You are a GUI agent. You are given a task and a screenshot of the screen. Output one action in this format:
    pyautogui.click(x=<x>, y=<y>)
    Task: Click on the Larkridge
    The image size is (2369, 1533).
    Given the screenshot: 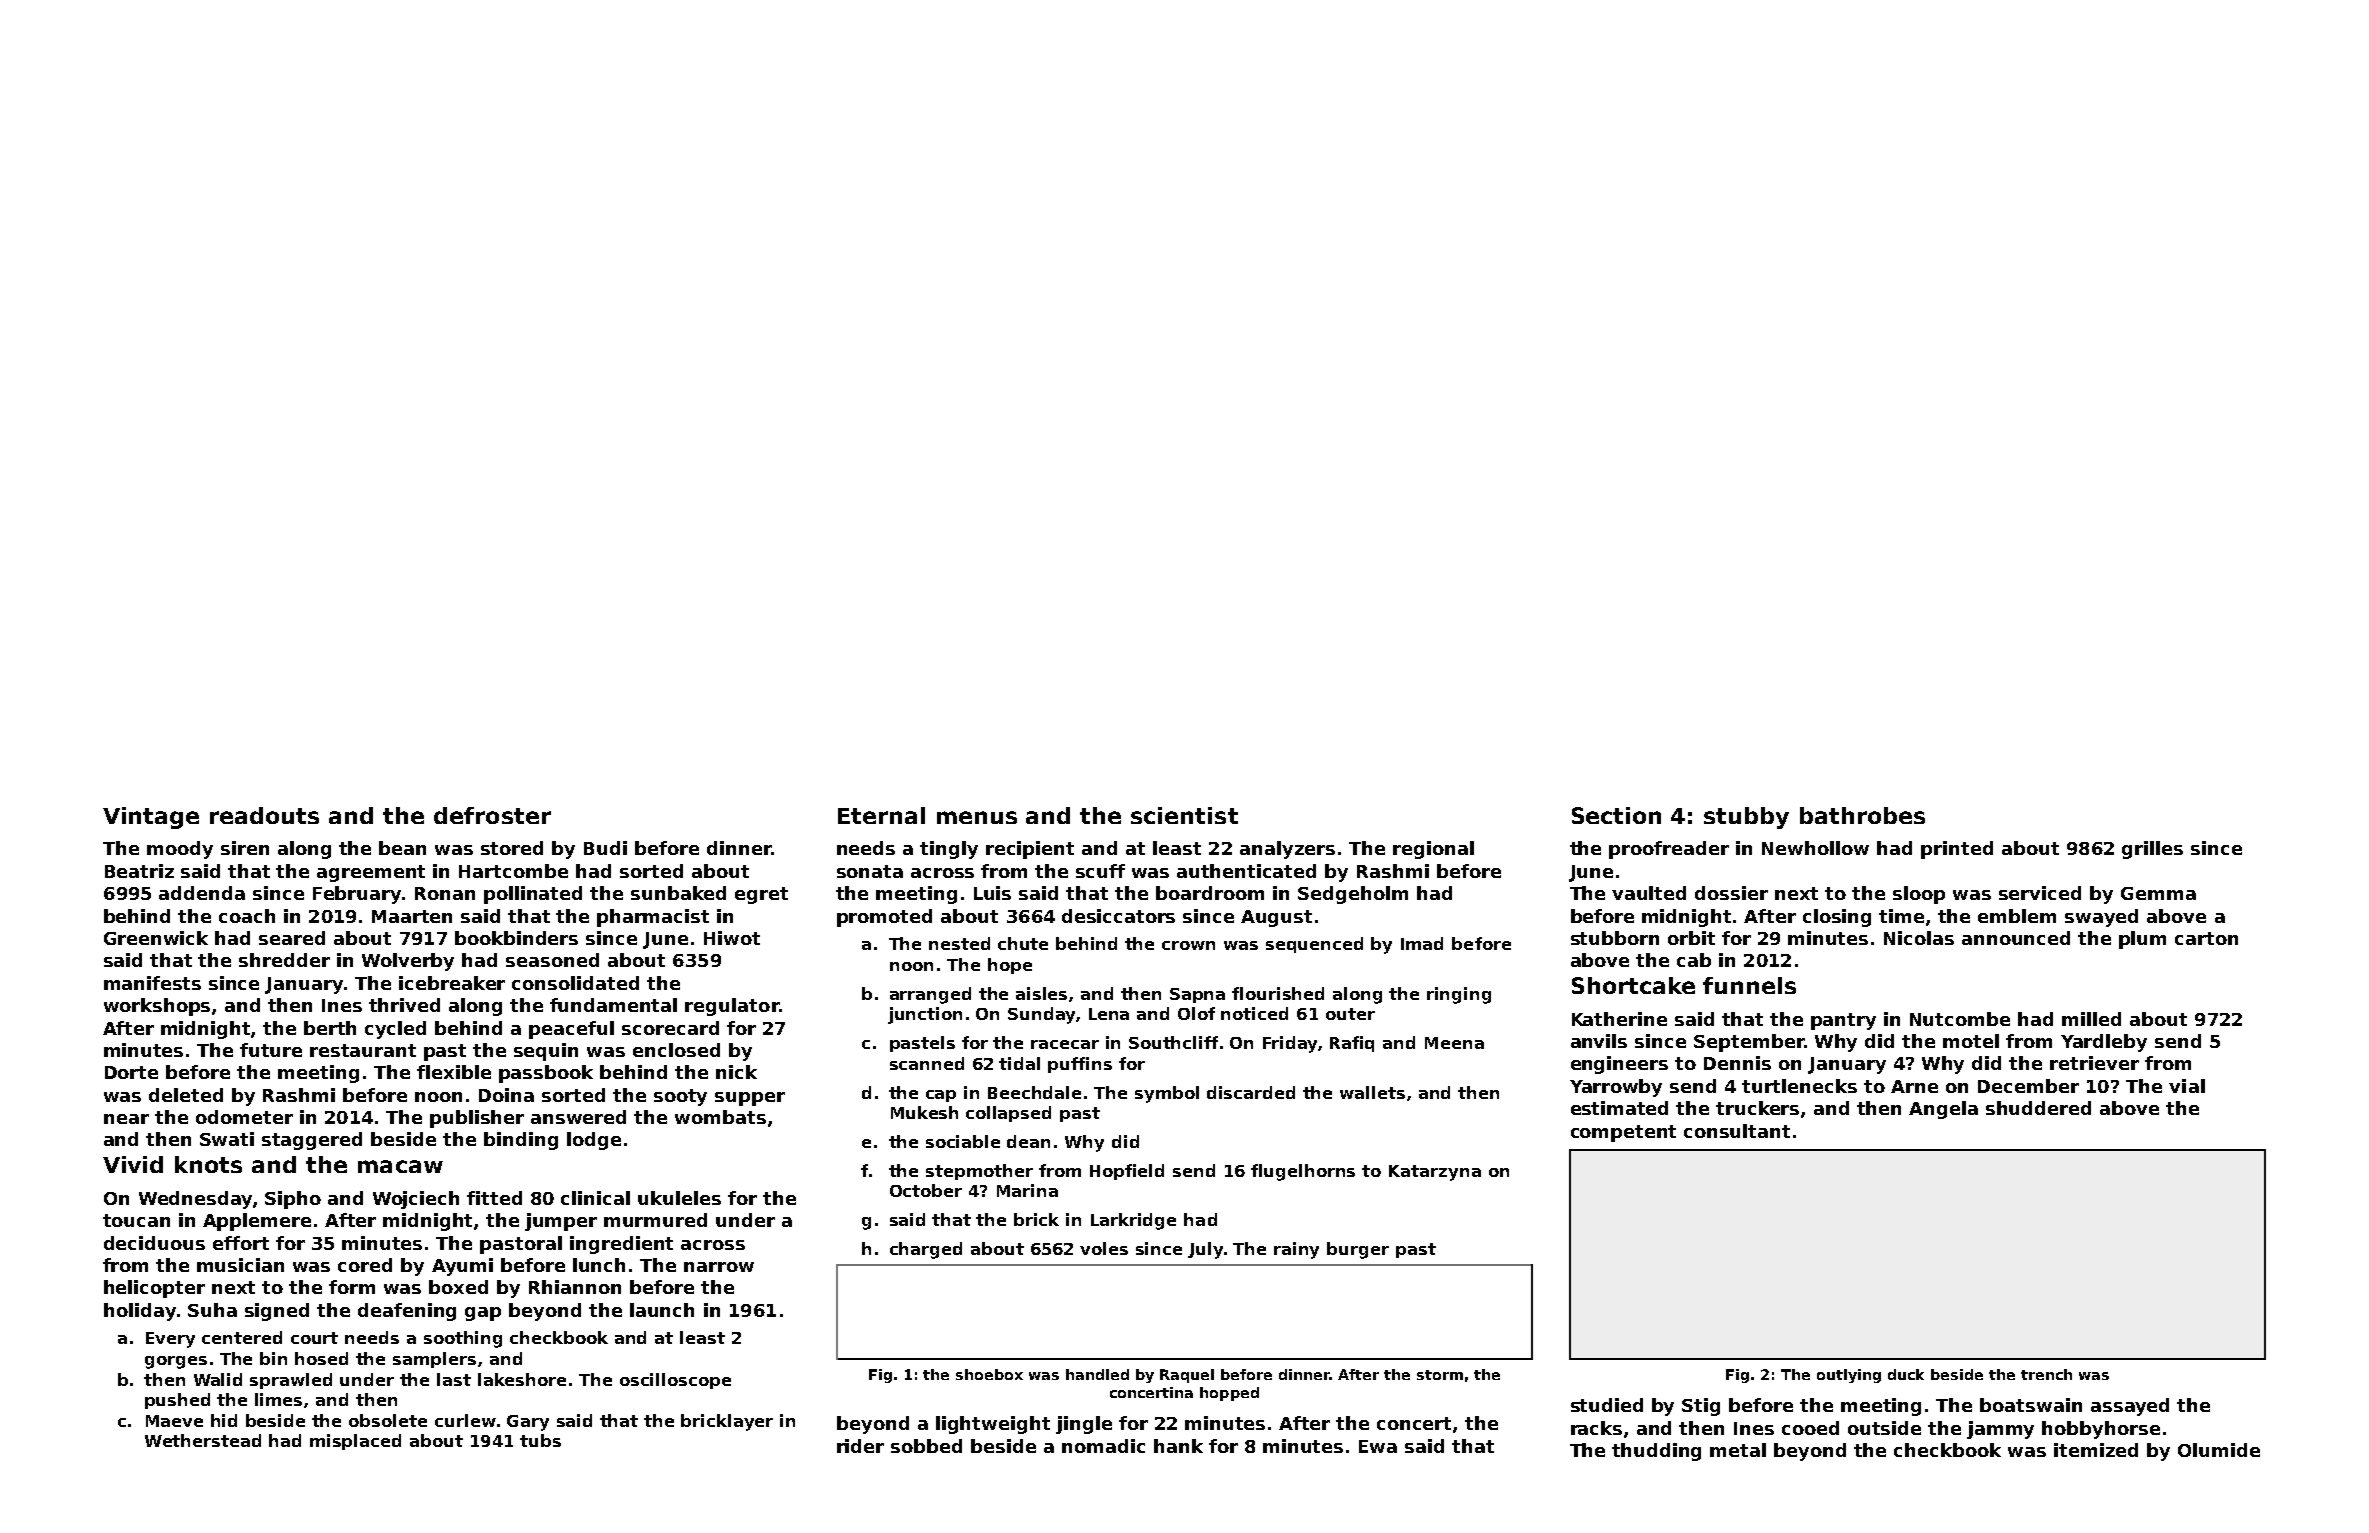 What is the action you would take?
    pyautogui.click(x=1133, y=1221)
